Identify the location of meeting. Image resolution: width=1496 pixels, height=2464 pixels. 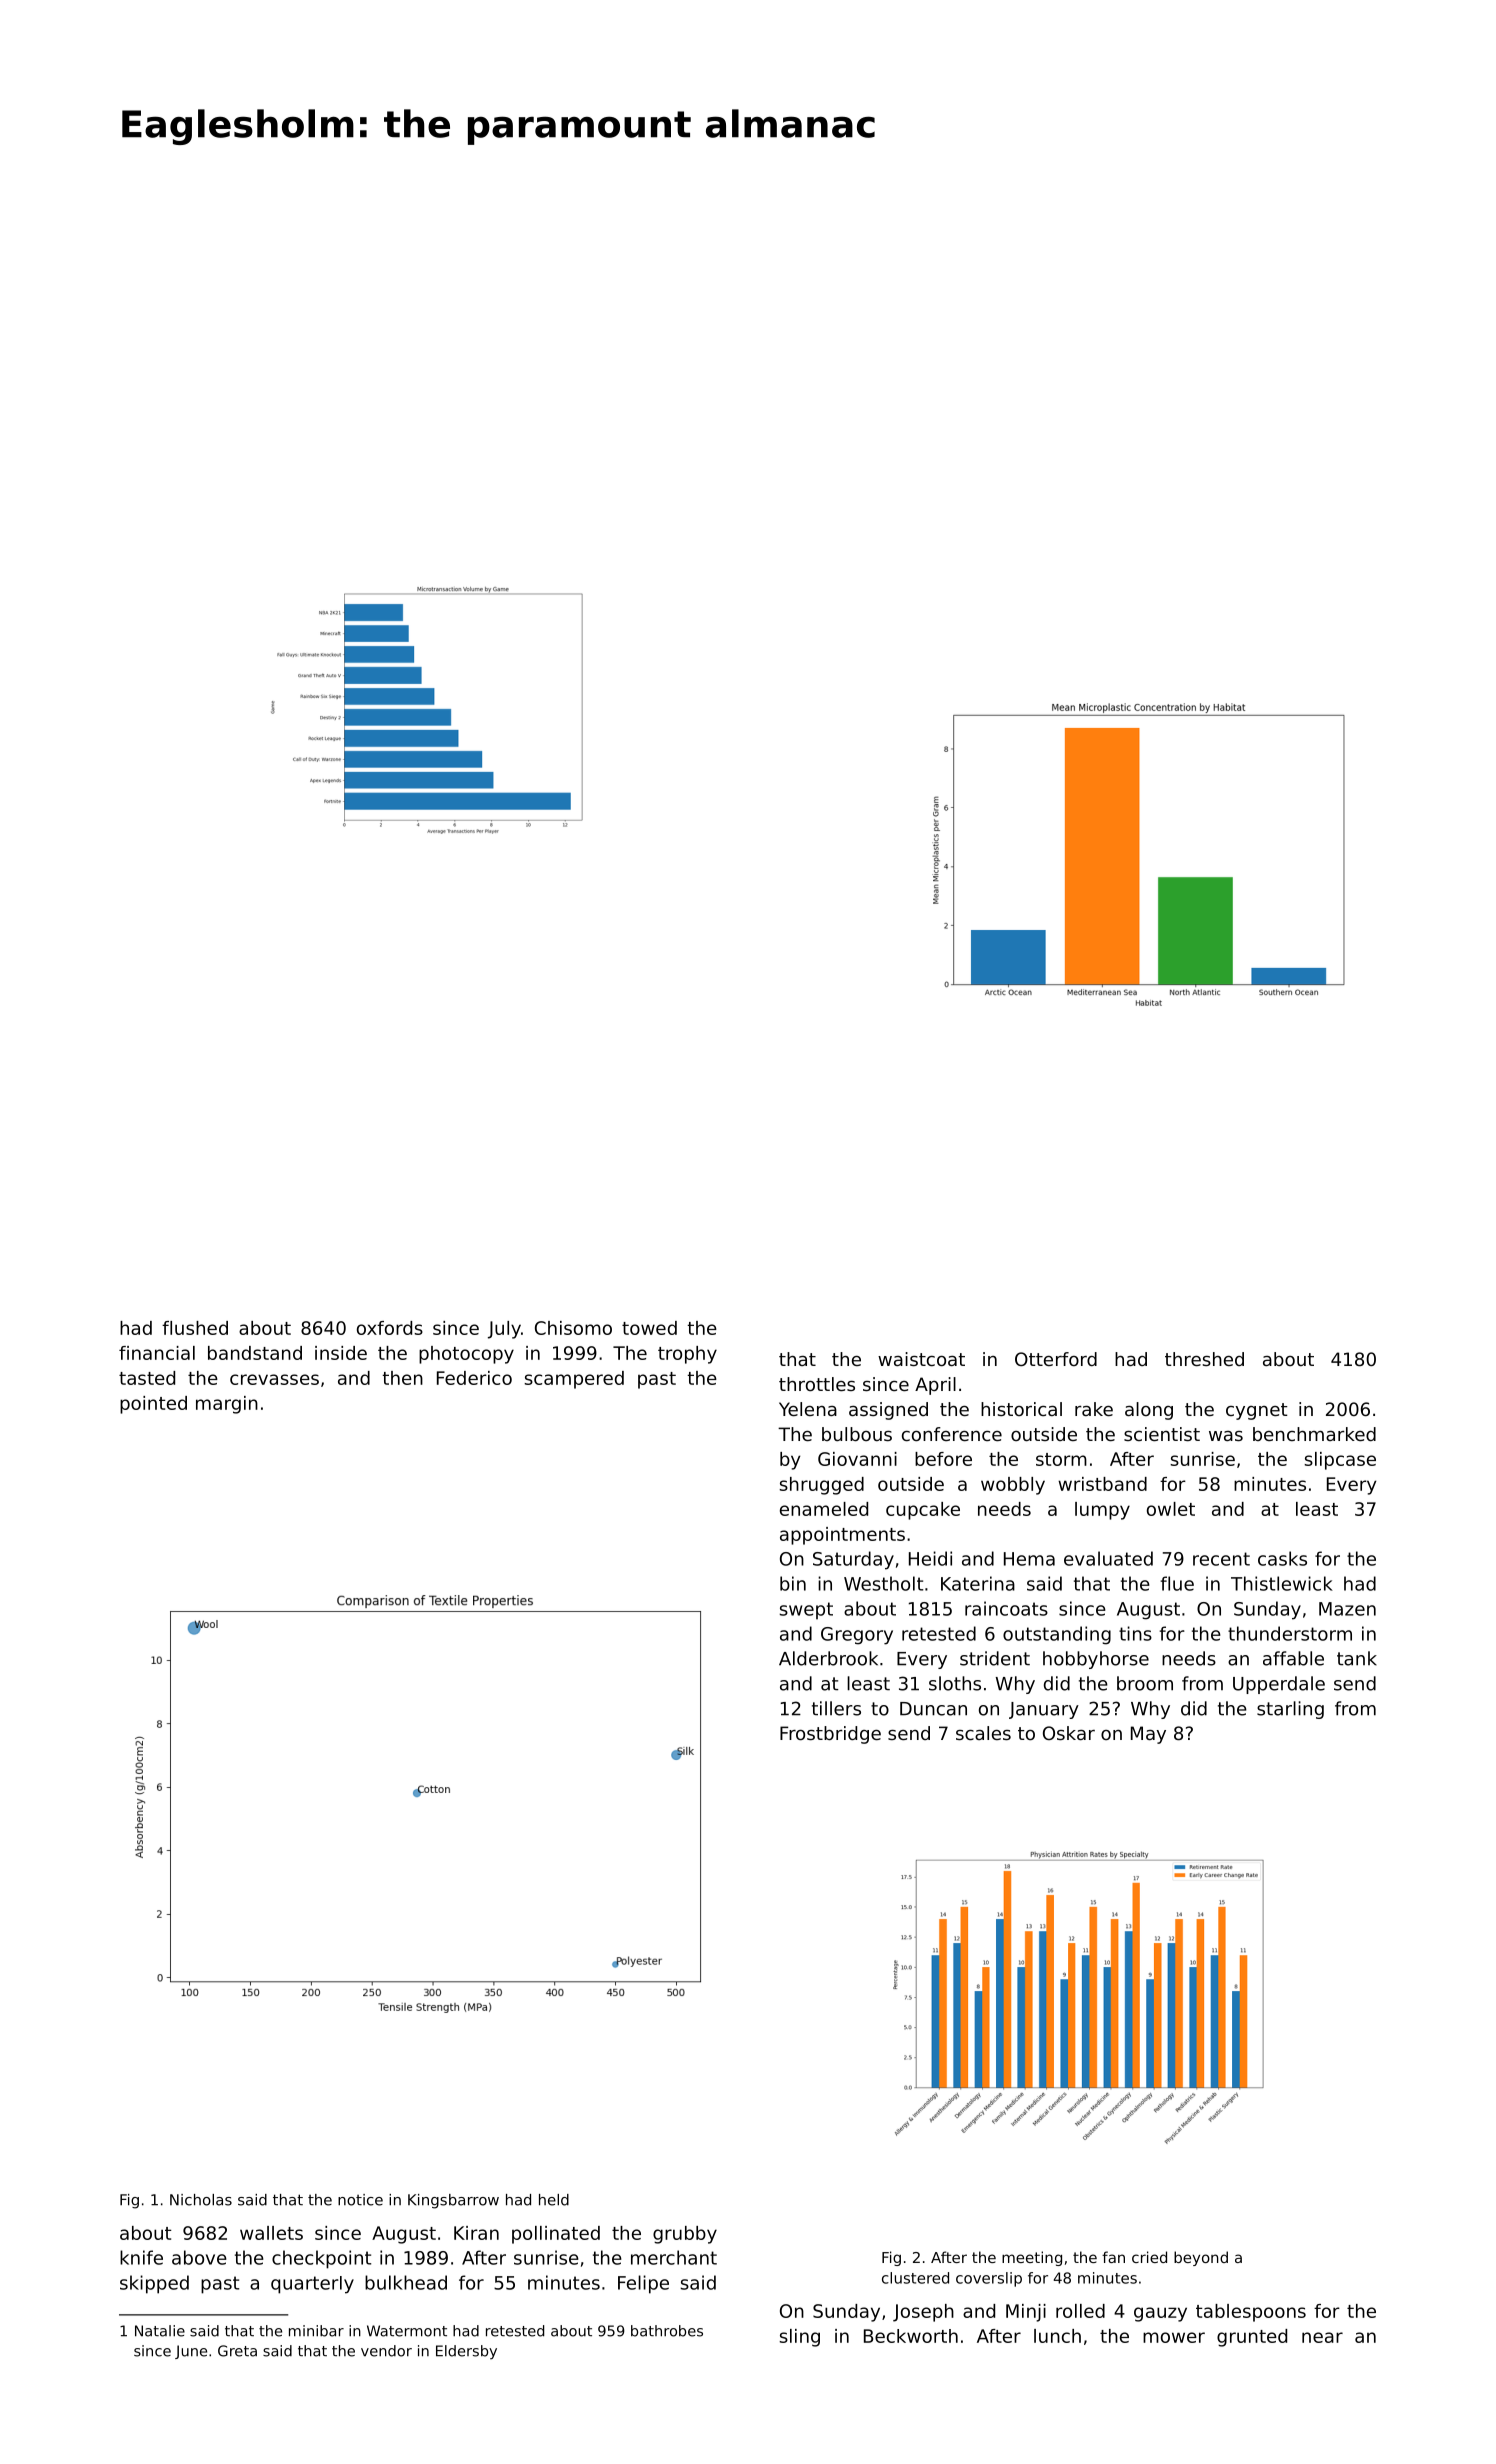
(1032, 2258).
